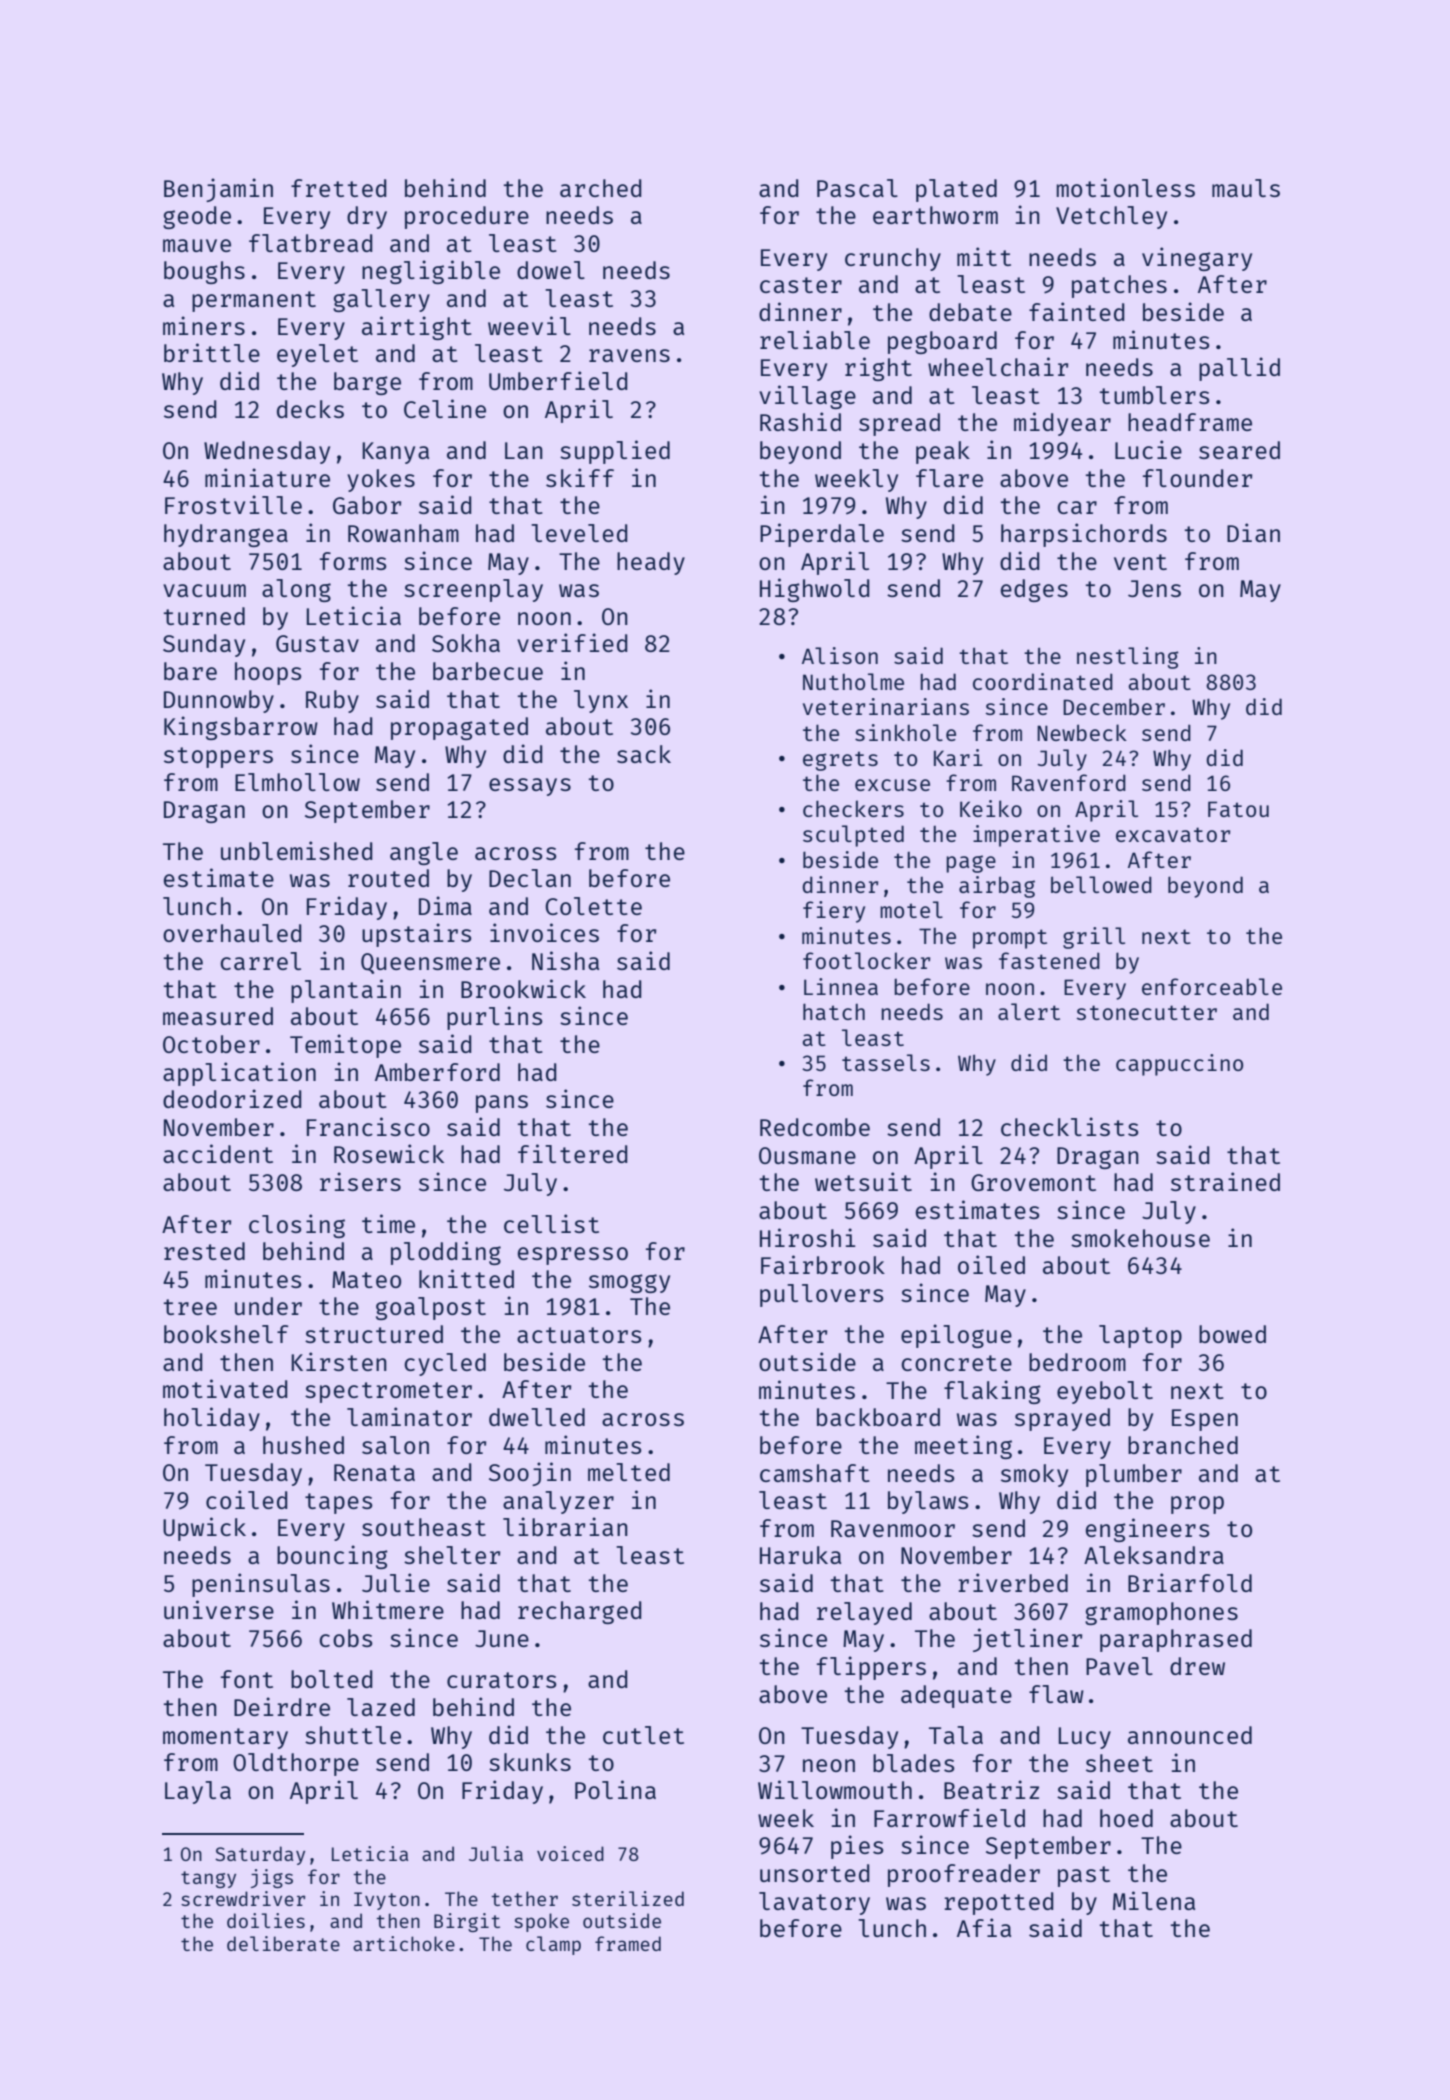 The width and height of the document is (1450, 2100). Describe the element at coordinates (1069, 1126) in the document. I see `checklists` at that location.
